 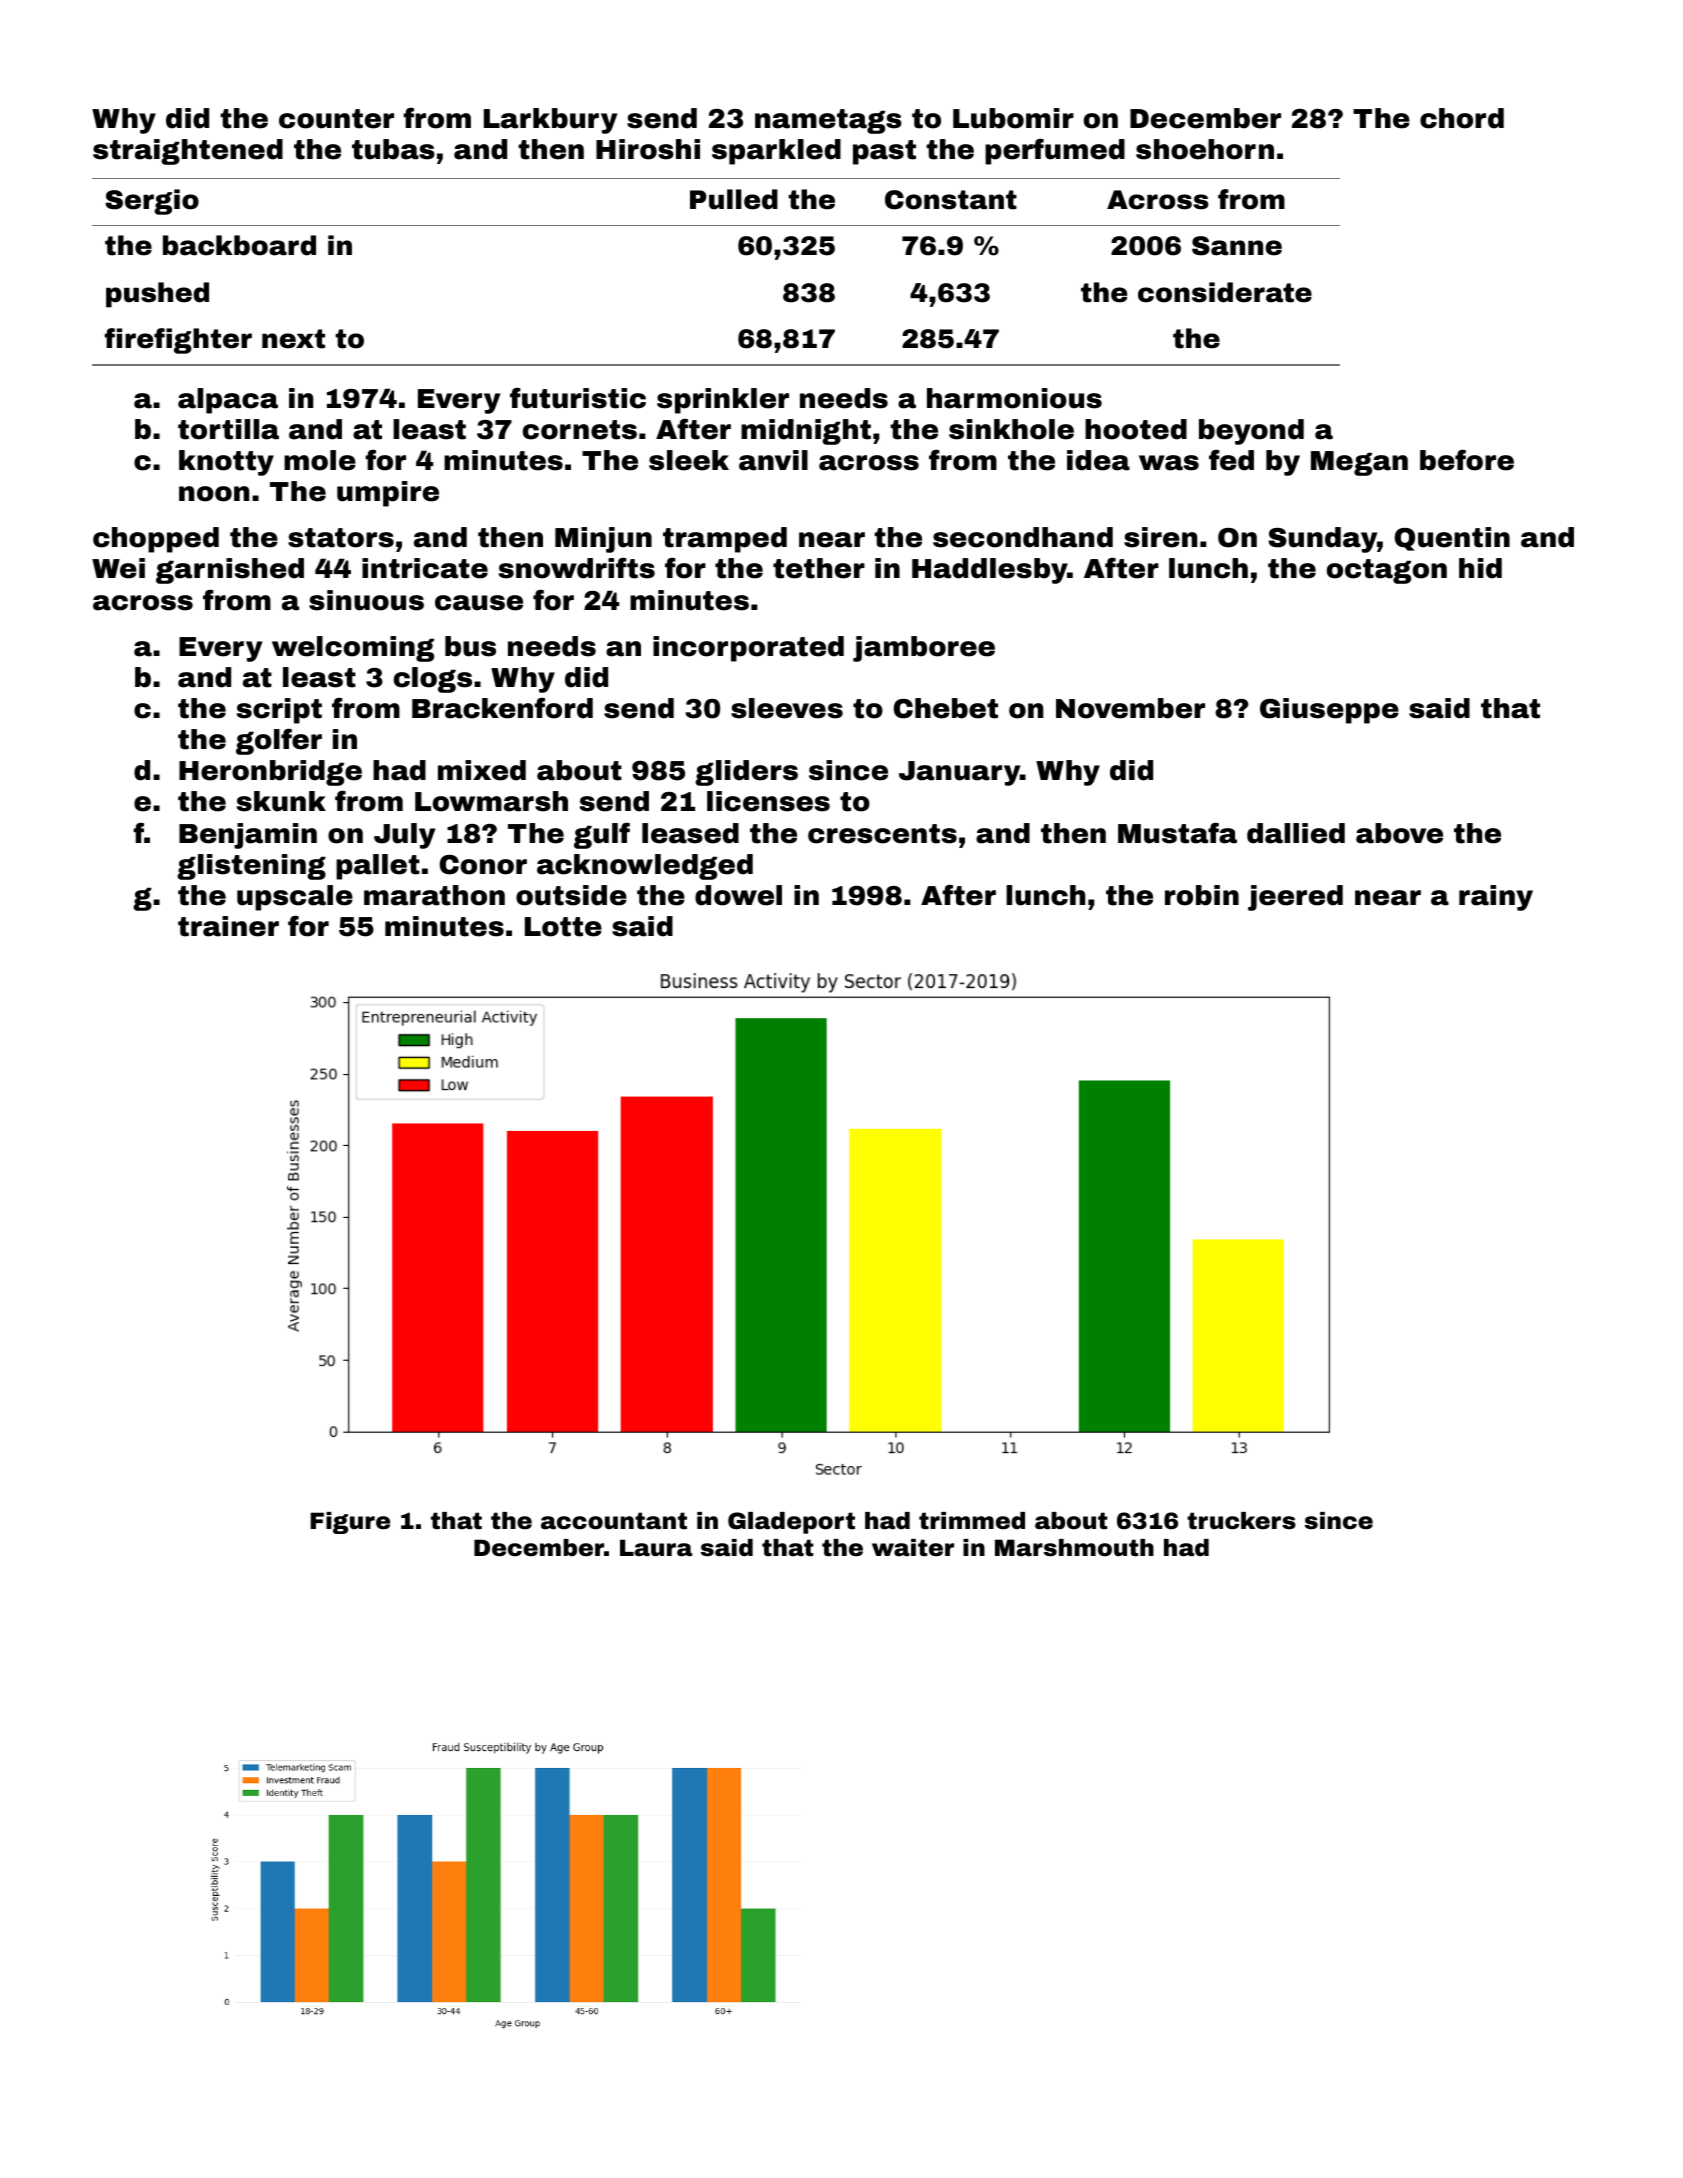 I want to click on accountant, so click(x=614, y=1521).
